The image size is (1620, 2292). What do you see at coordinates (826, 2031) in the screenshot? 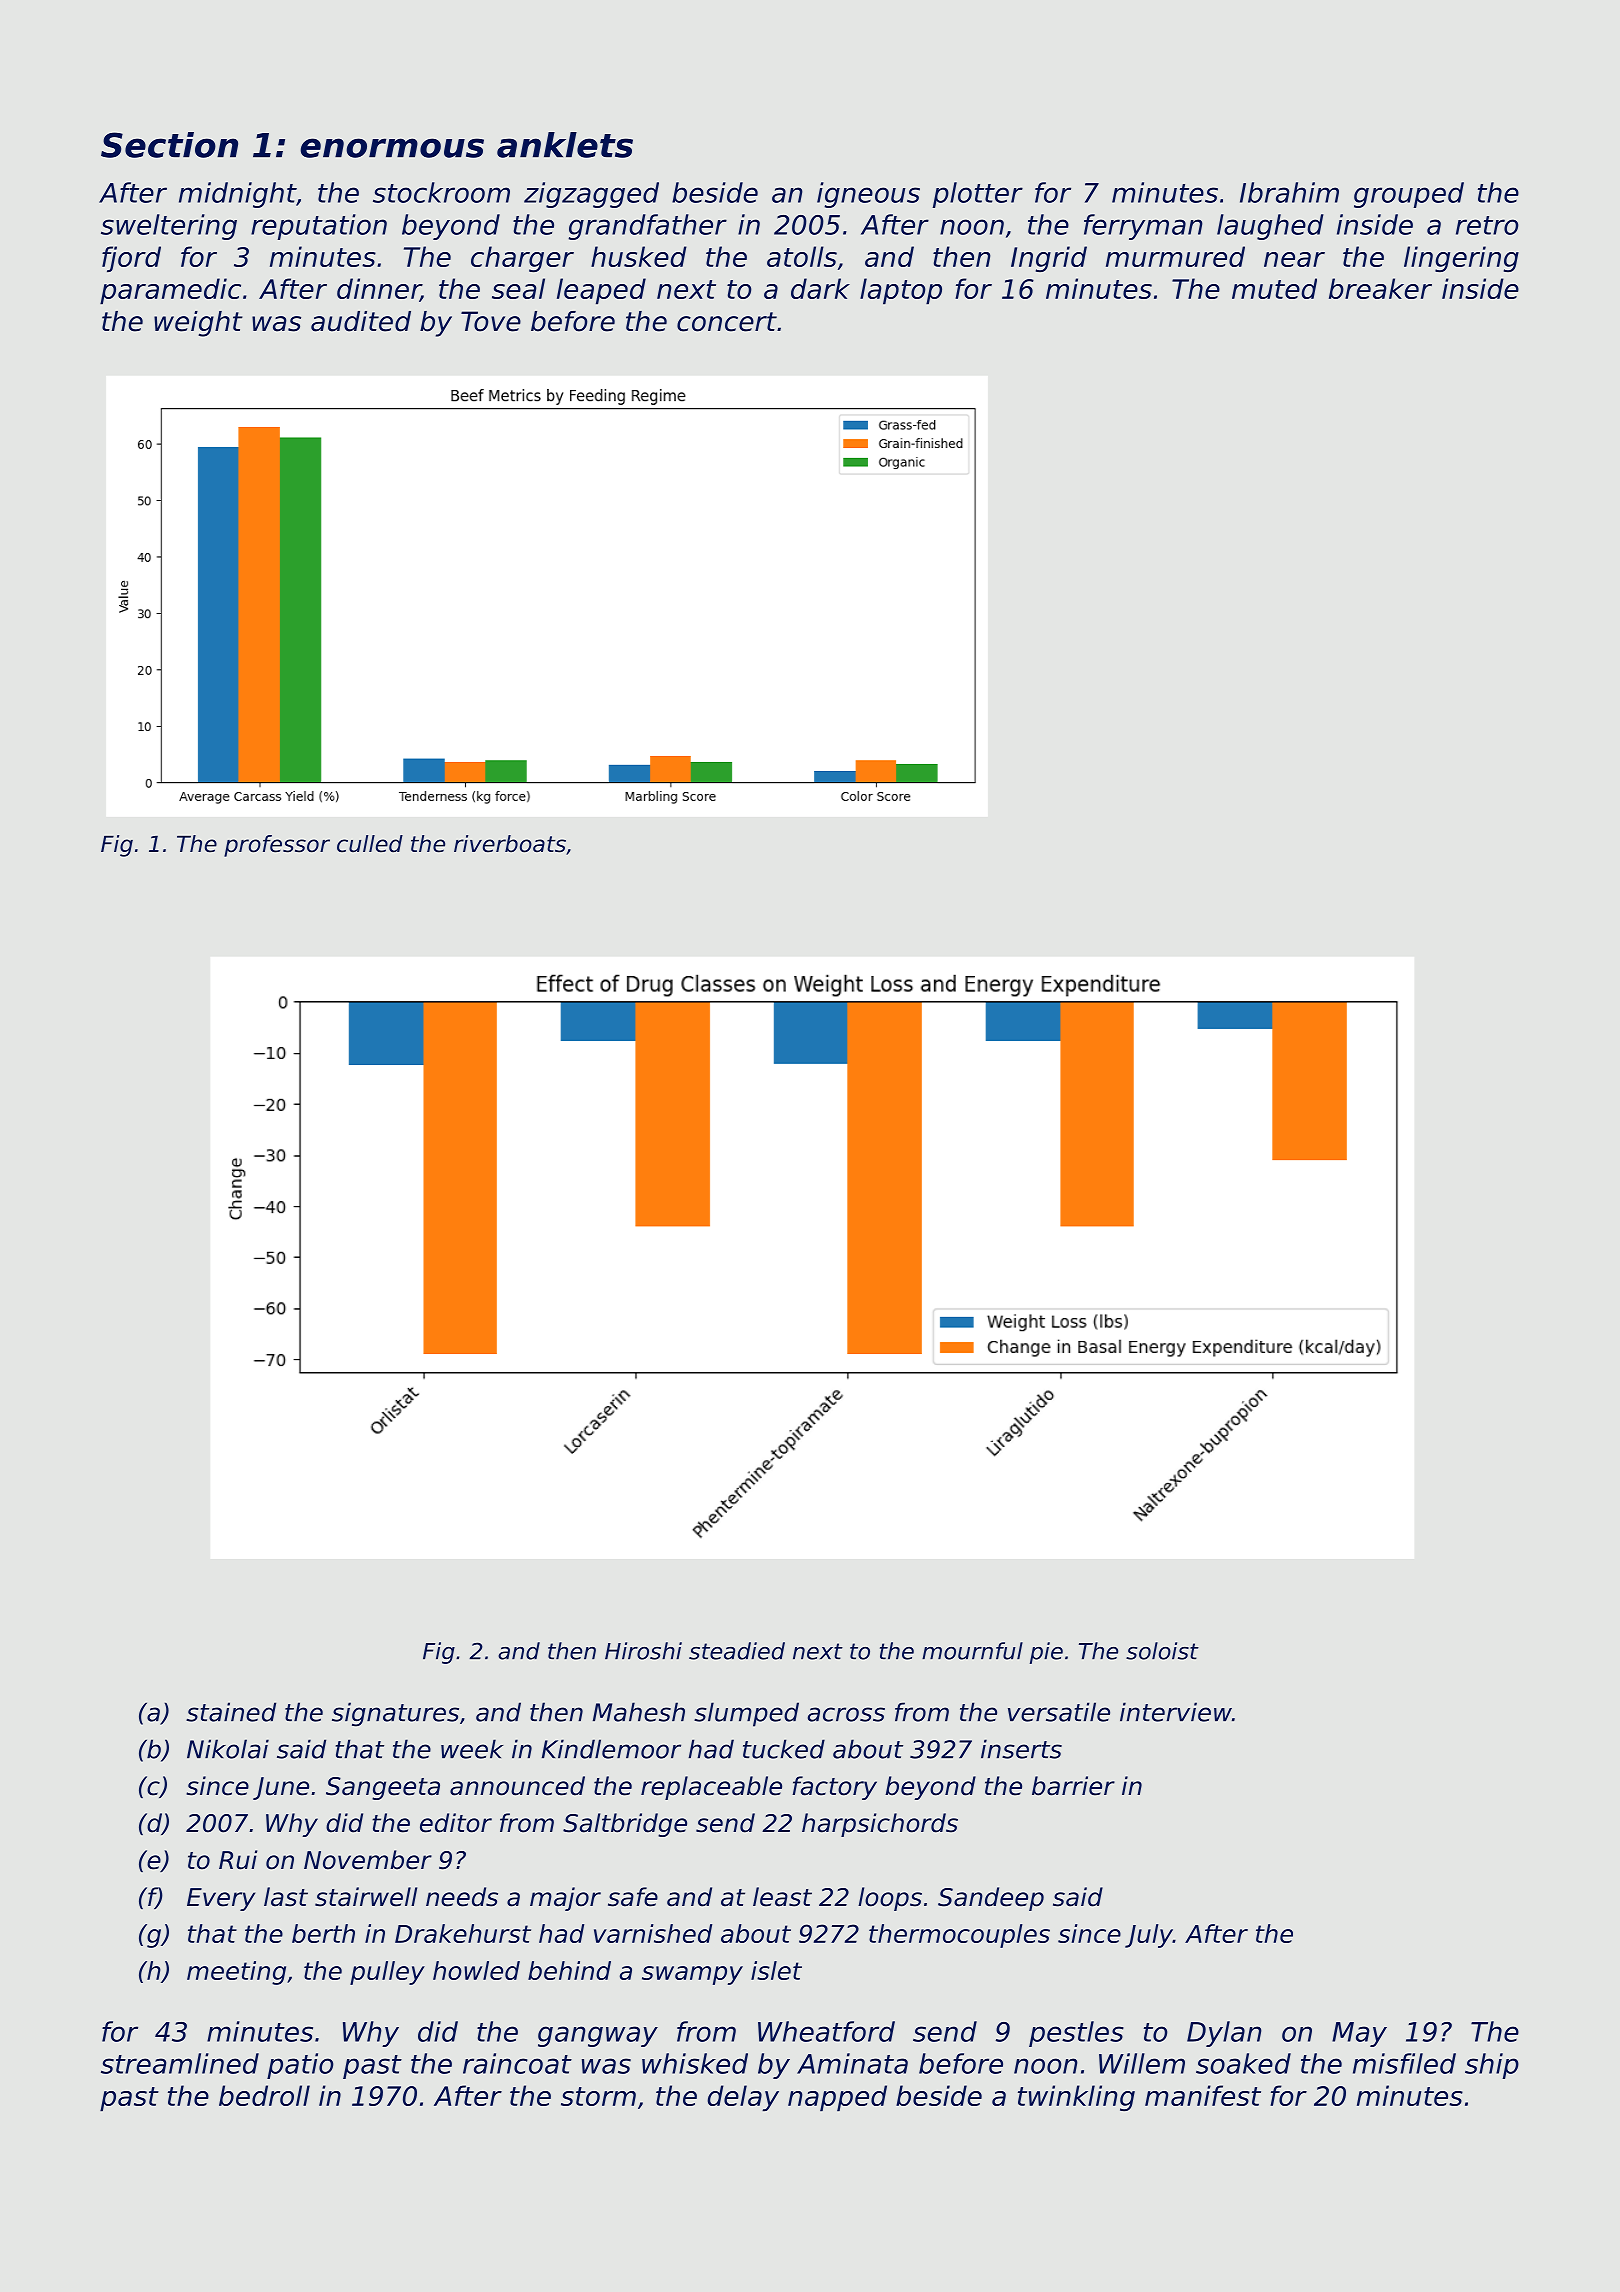
I see `Wheatford` at bounding box center [826, 2031].
